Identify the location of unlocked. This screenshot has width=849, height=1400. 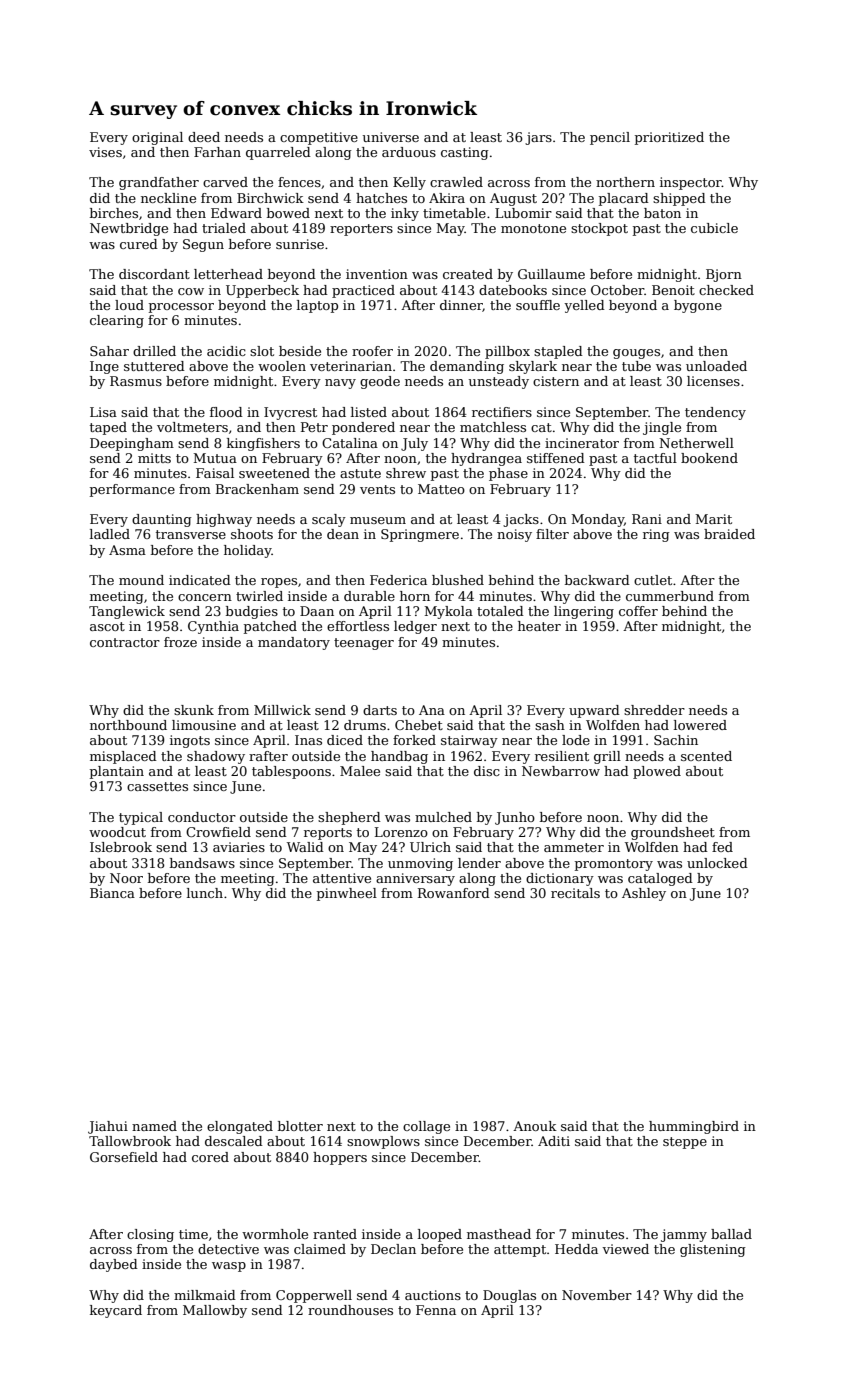
(717, 863).
